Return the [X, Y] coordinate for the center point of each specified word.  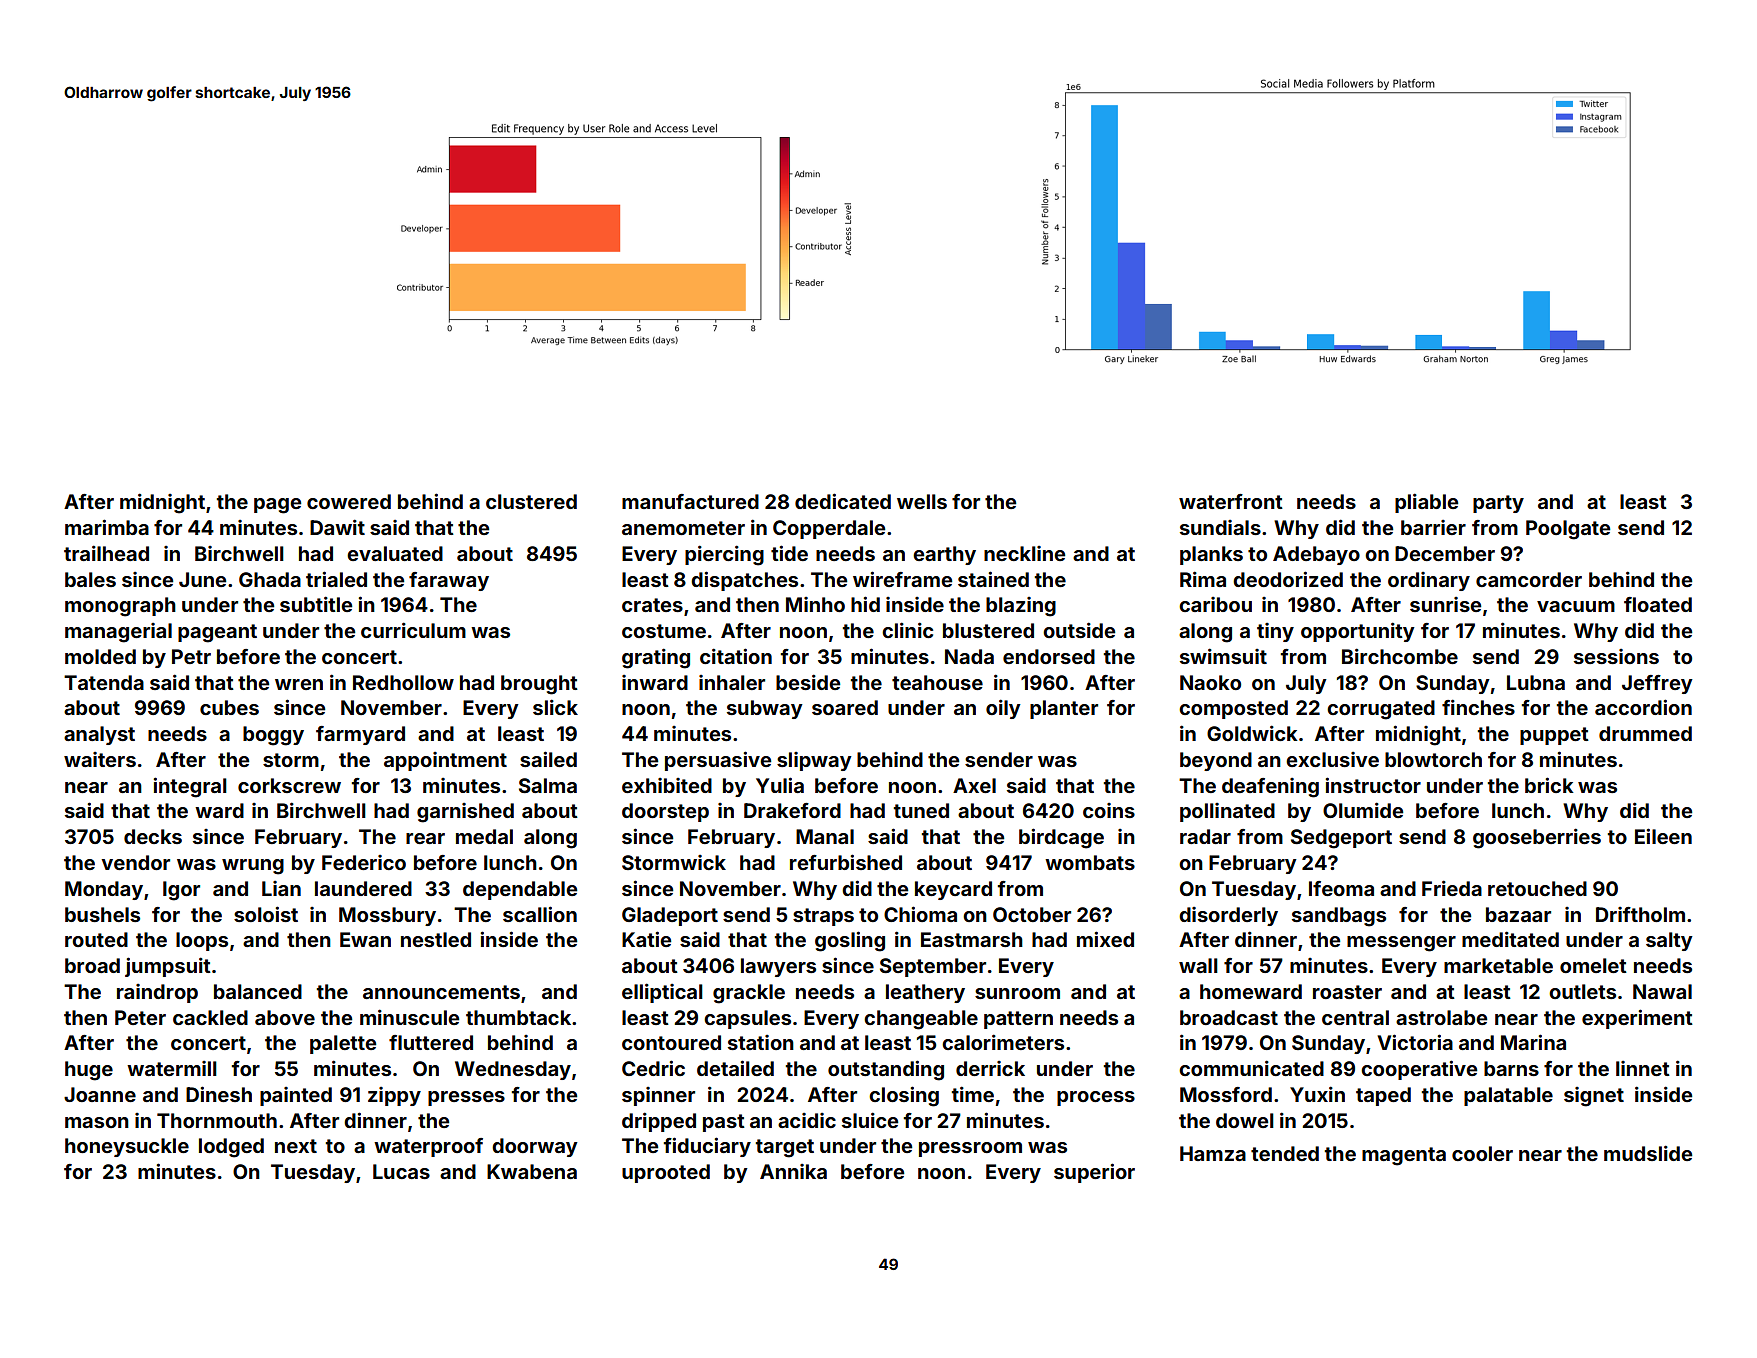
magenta [1404, 1156]
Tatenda [104, 682]
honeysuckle [127, 1147]
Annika [793, 1171]
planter [1064, 709]
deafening [1270, 788]
